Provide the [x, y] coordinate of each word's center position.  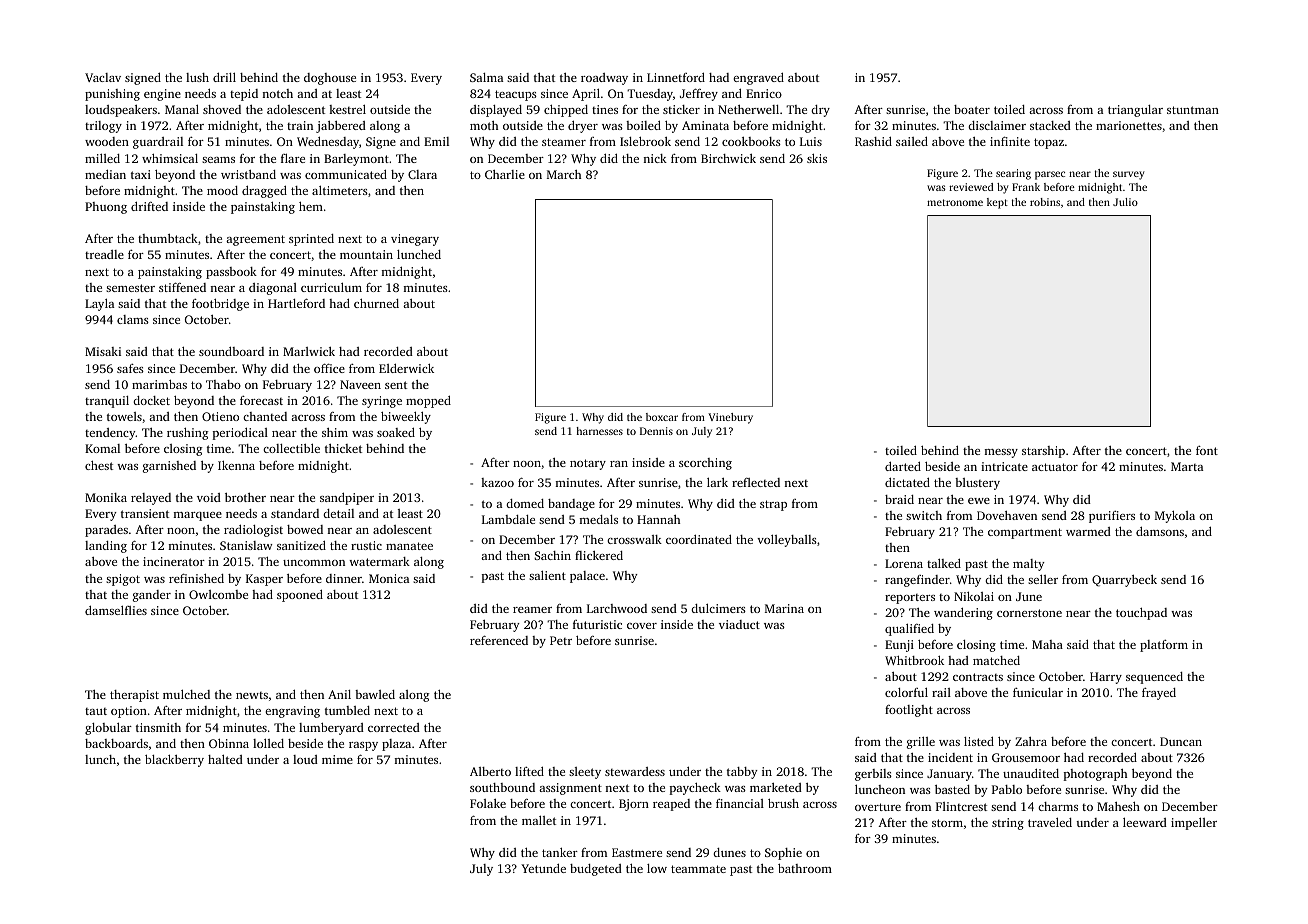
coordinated [699, 539]
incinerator [174, 561]
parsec [1050, 175]
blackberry [174, 760]
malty [1029, 565]
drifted [149, 206]
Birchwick [728, 158]
